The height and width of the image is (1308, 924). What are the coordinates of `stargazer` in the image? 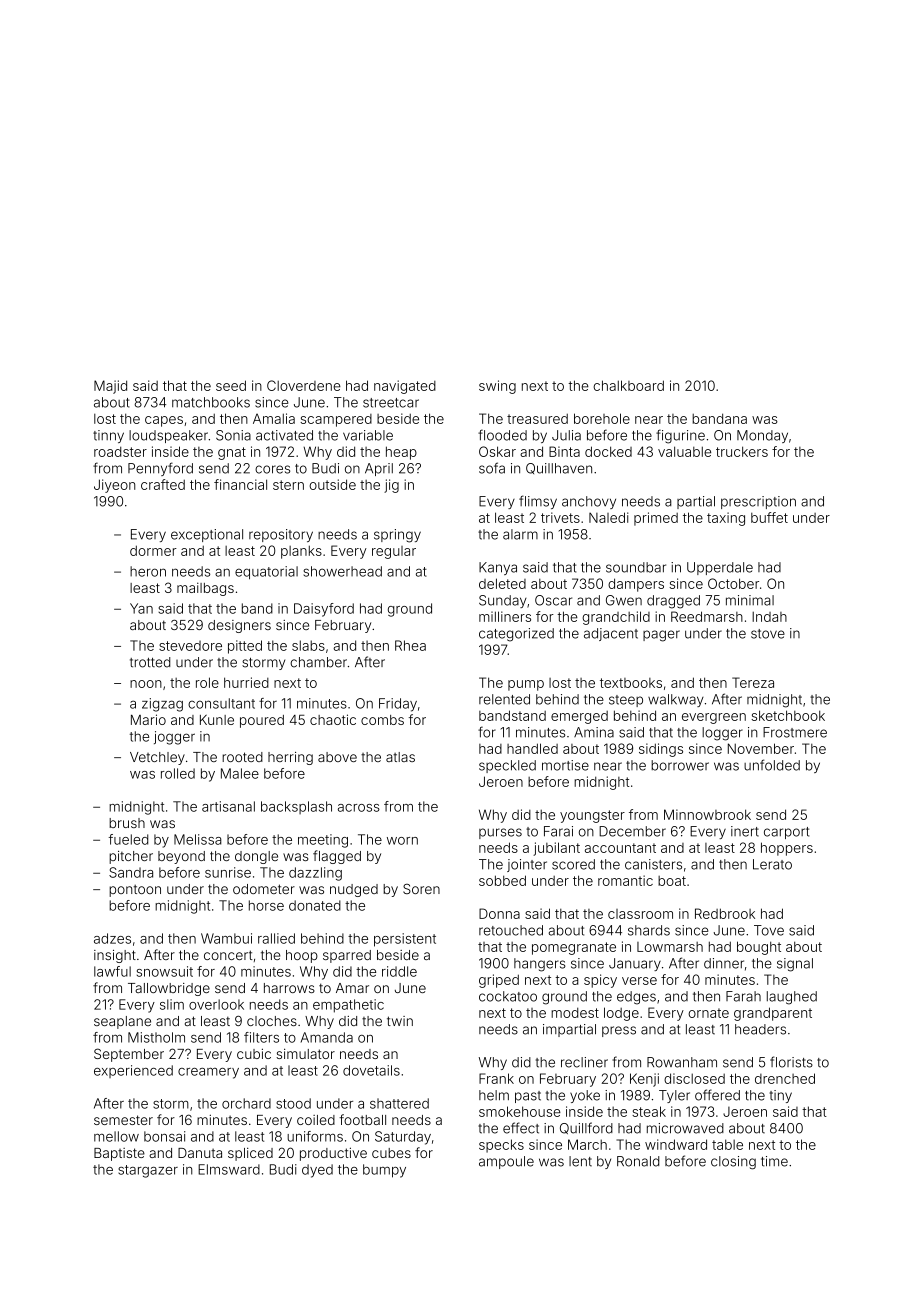 It's located at (148, 1171).
